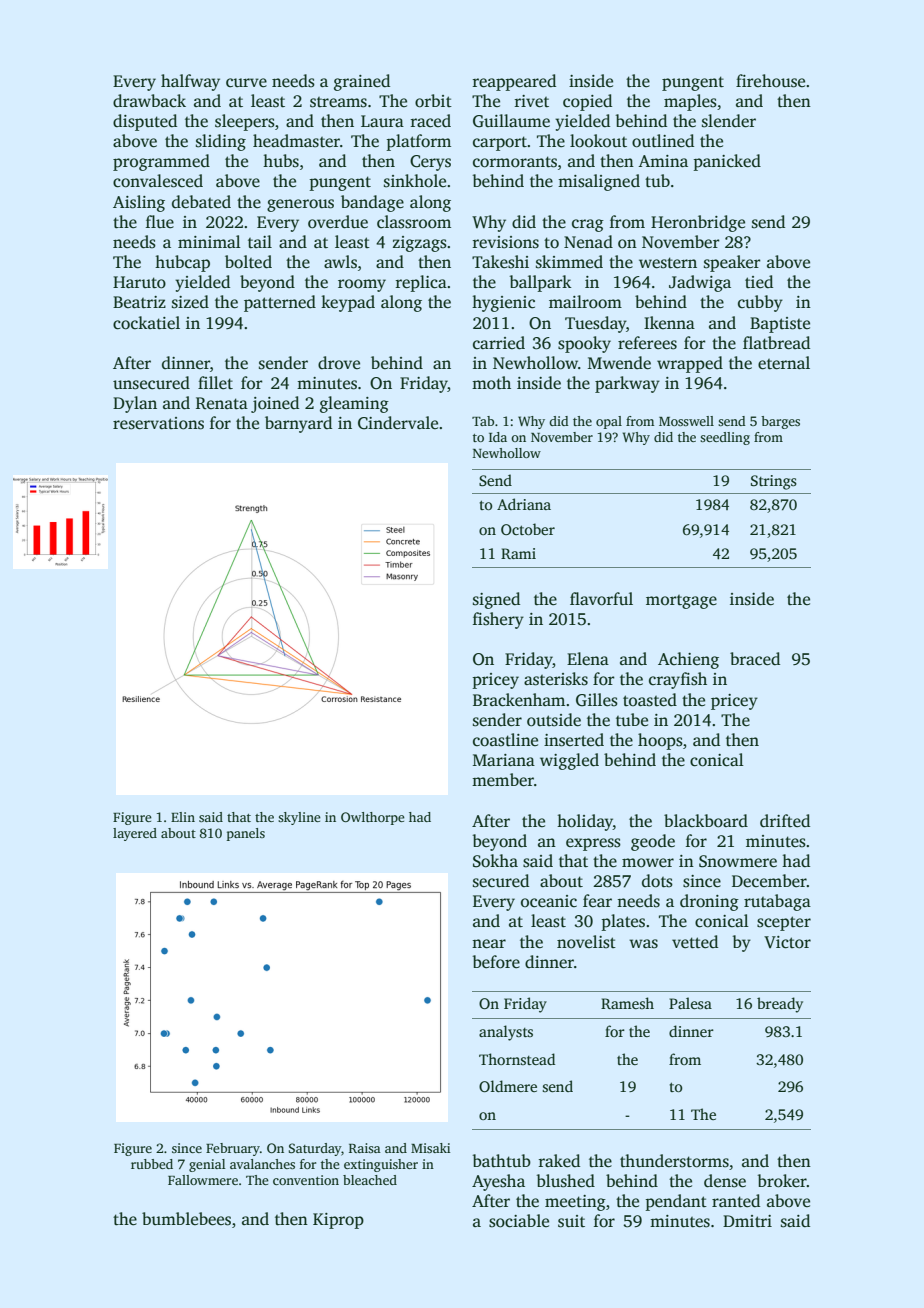  What do you see at coordinates (135, 834) in the document?
I see `layered` at bounding box center [135, 834].
